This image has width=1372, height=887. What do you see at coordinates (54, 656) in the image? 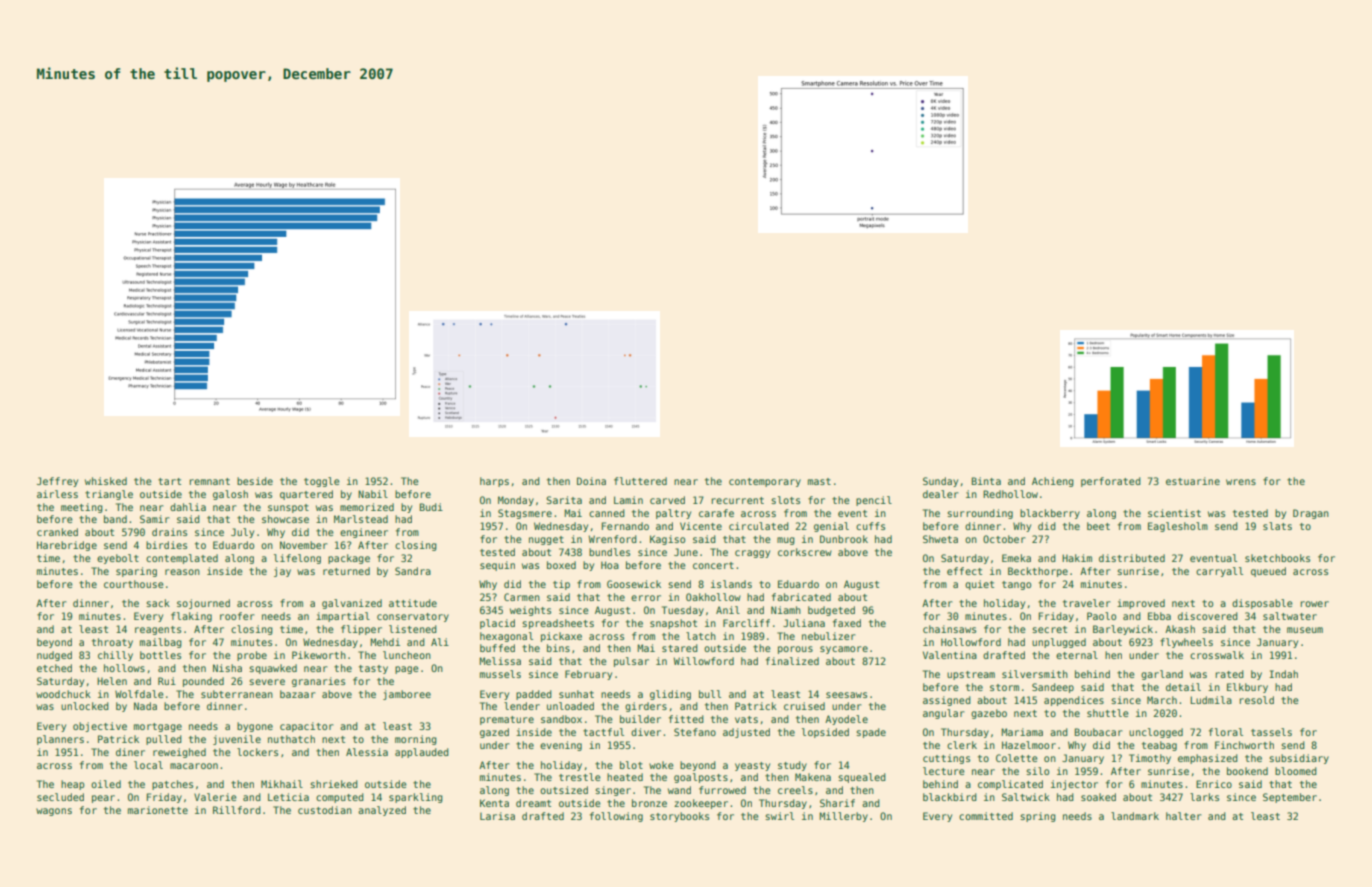
I see `nudged` at bounding box center [54, 656].
